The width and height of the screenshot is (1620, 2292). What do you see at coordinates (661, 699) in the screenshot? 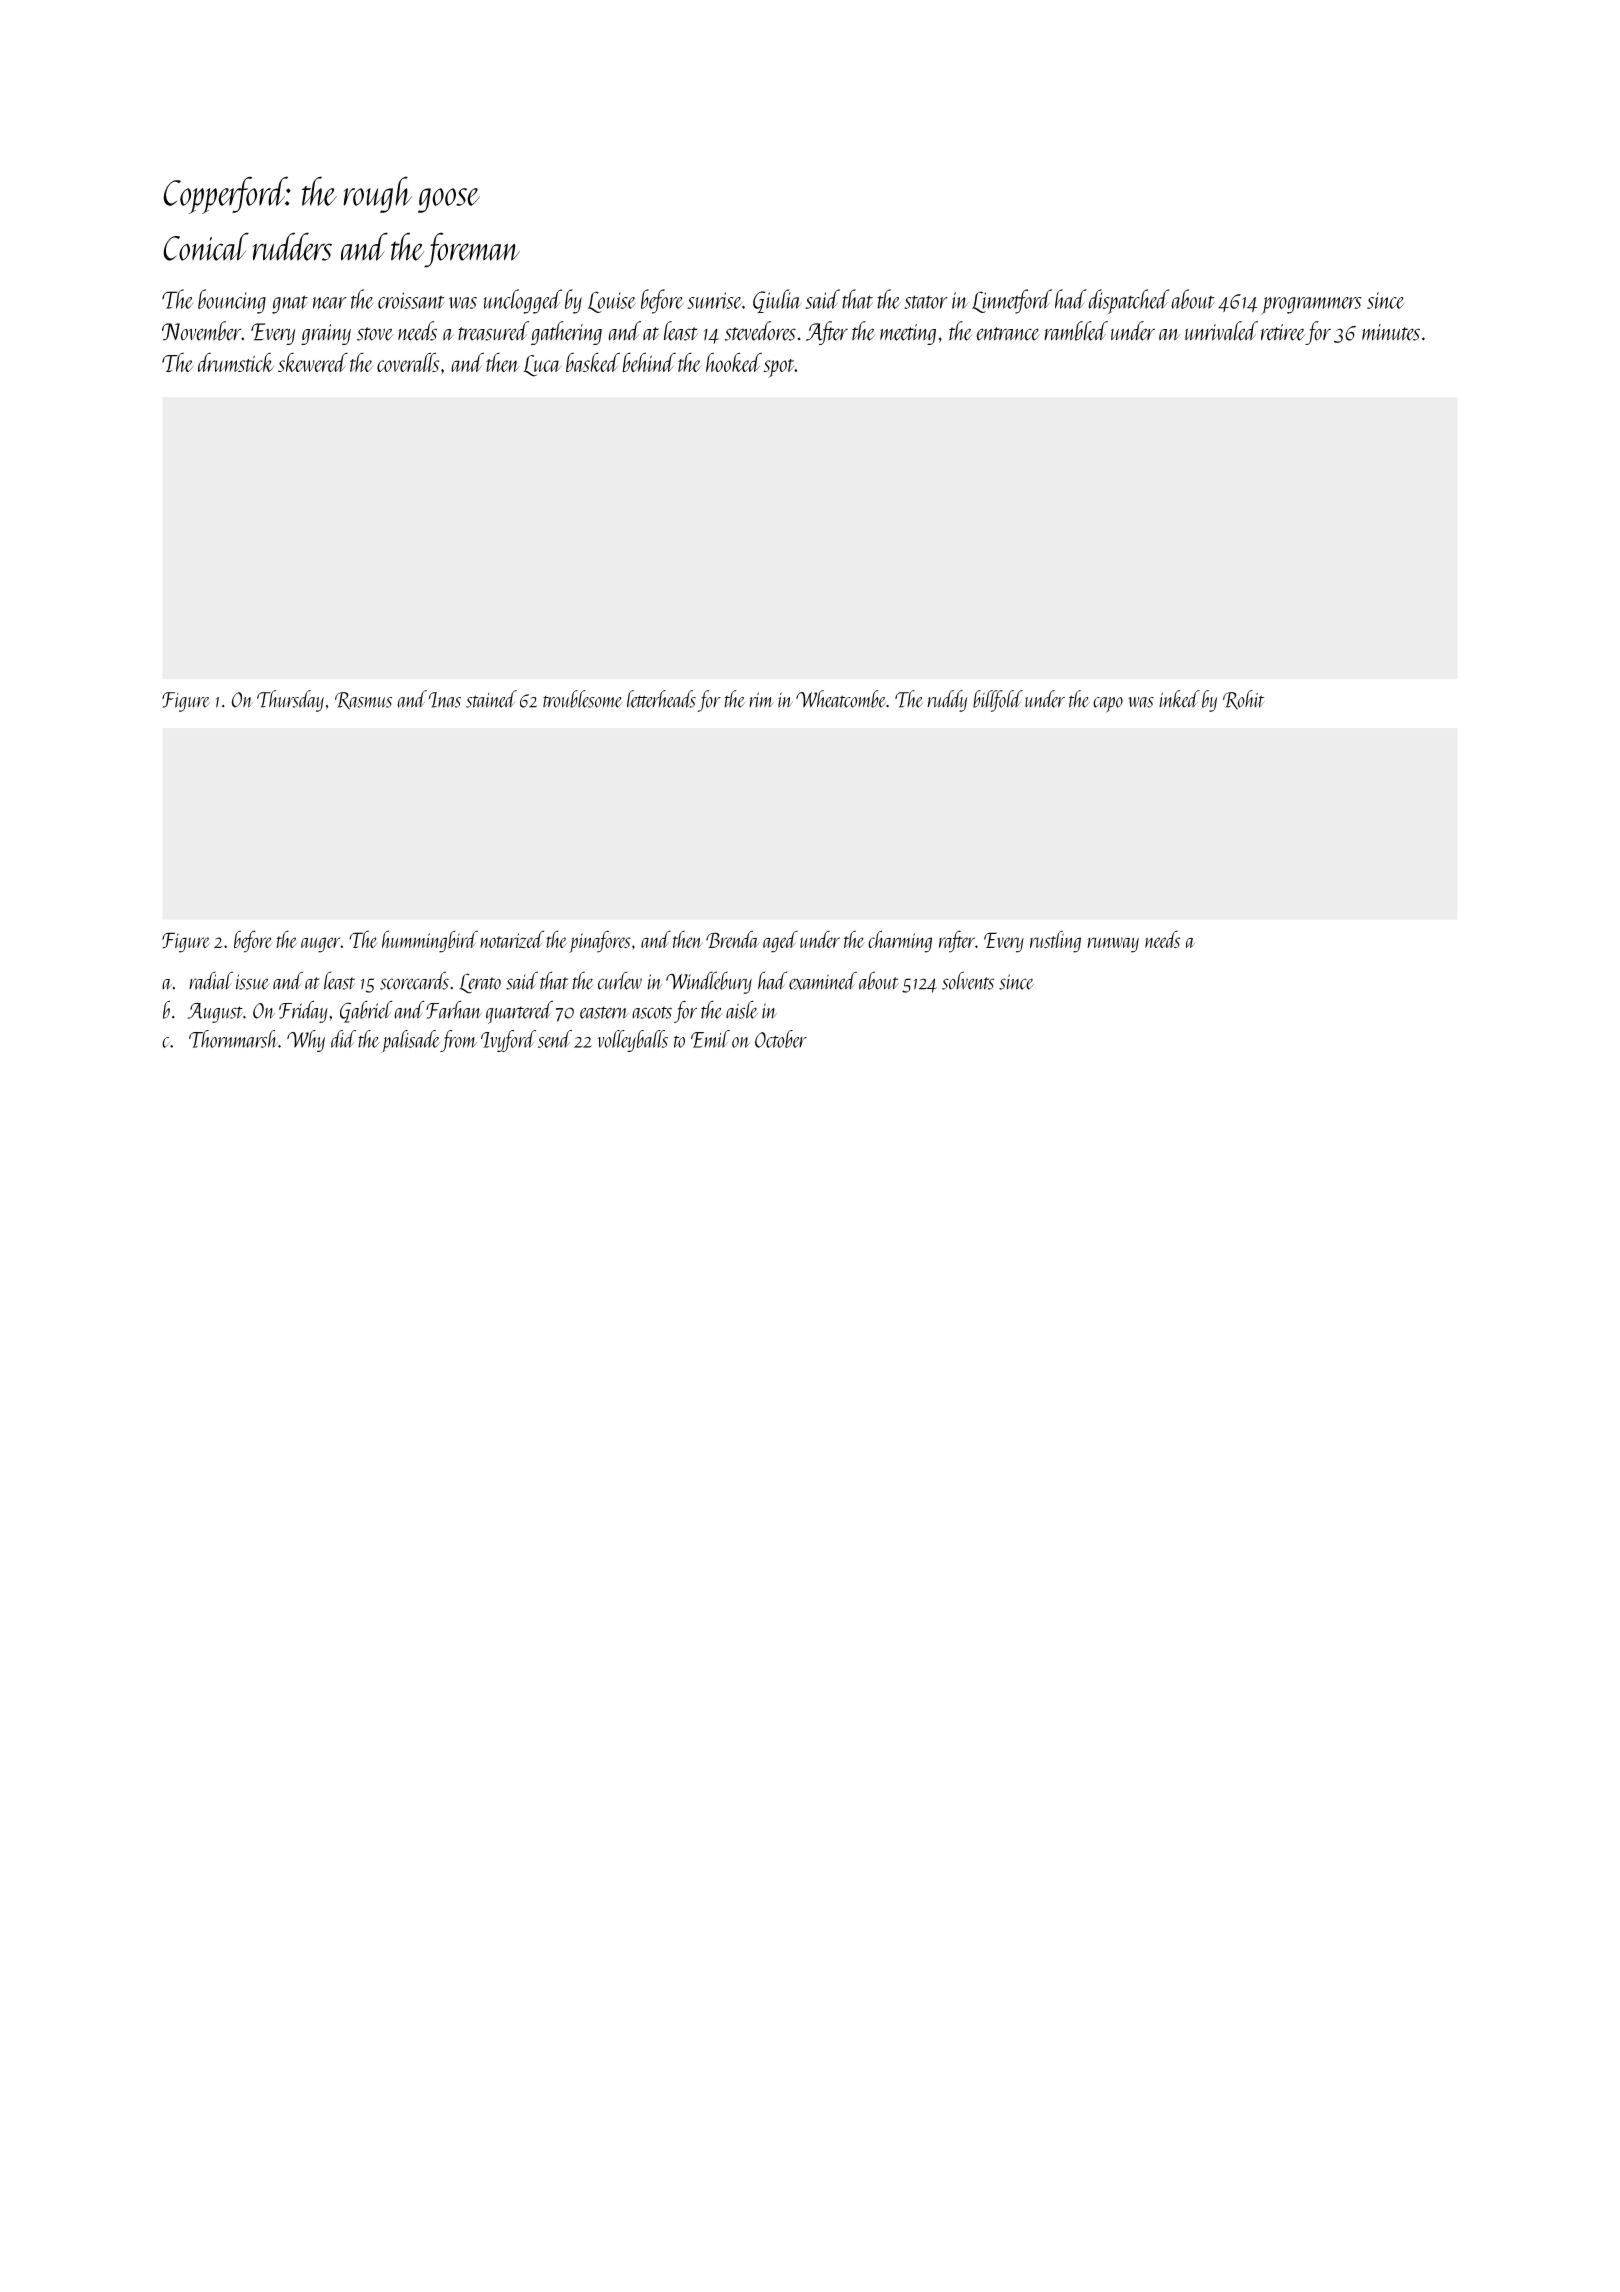
I see `letterheads` at bounding box center [661, 699].
